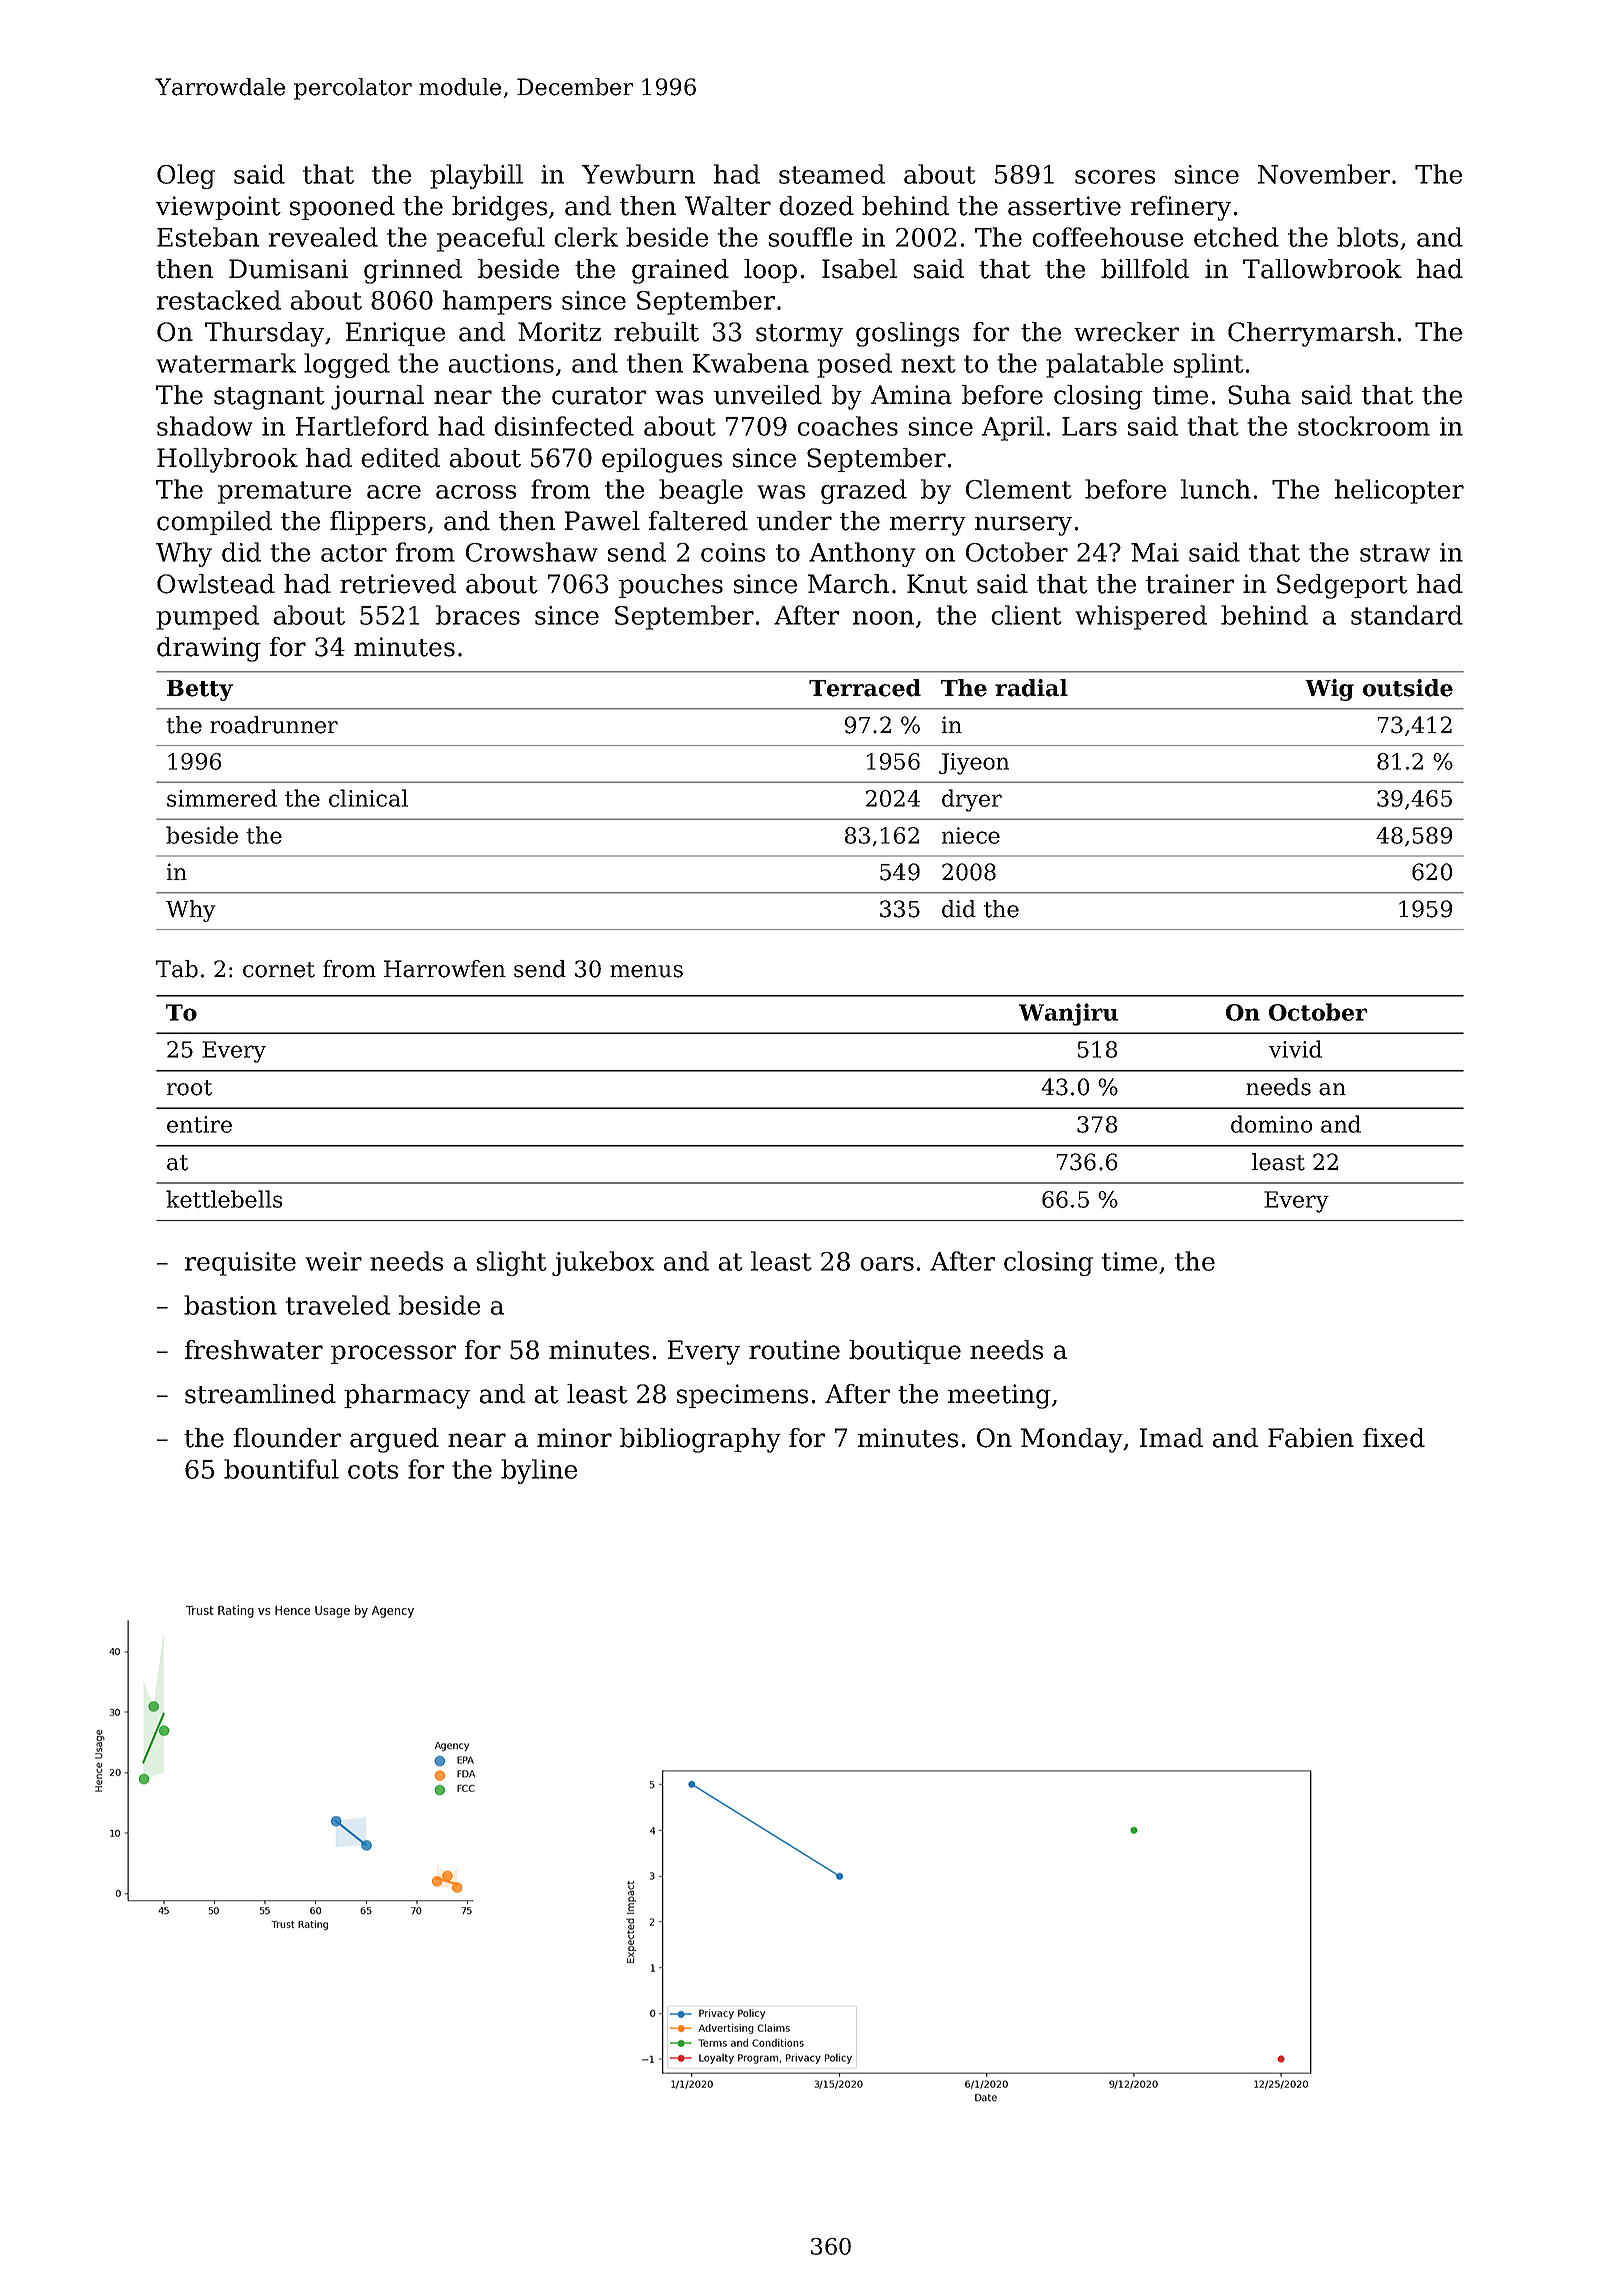  What do you see at coordinates (1408, 688) in the screenshot?
I see `outside` at bounding box center [1408, 688].
